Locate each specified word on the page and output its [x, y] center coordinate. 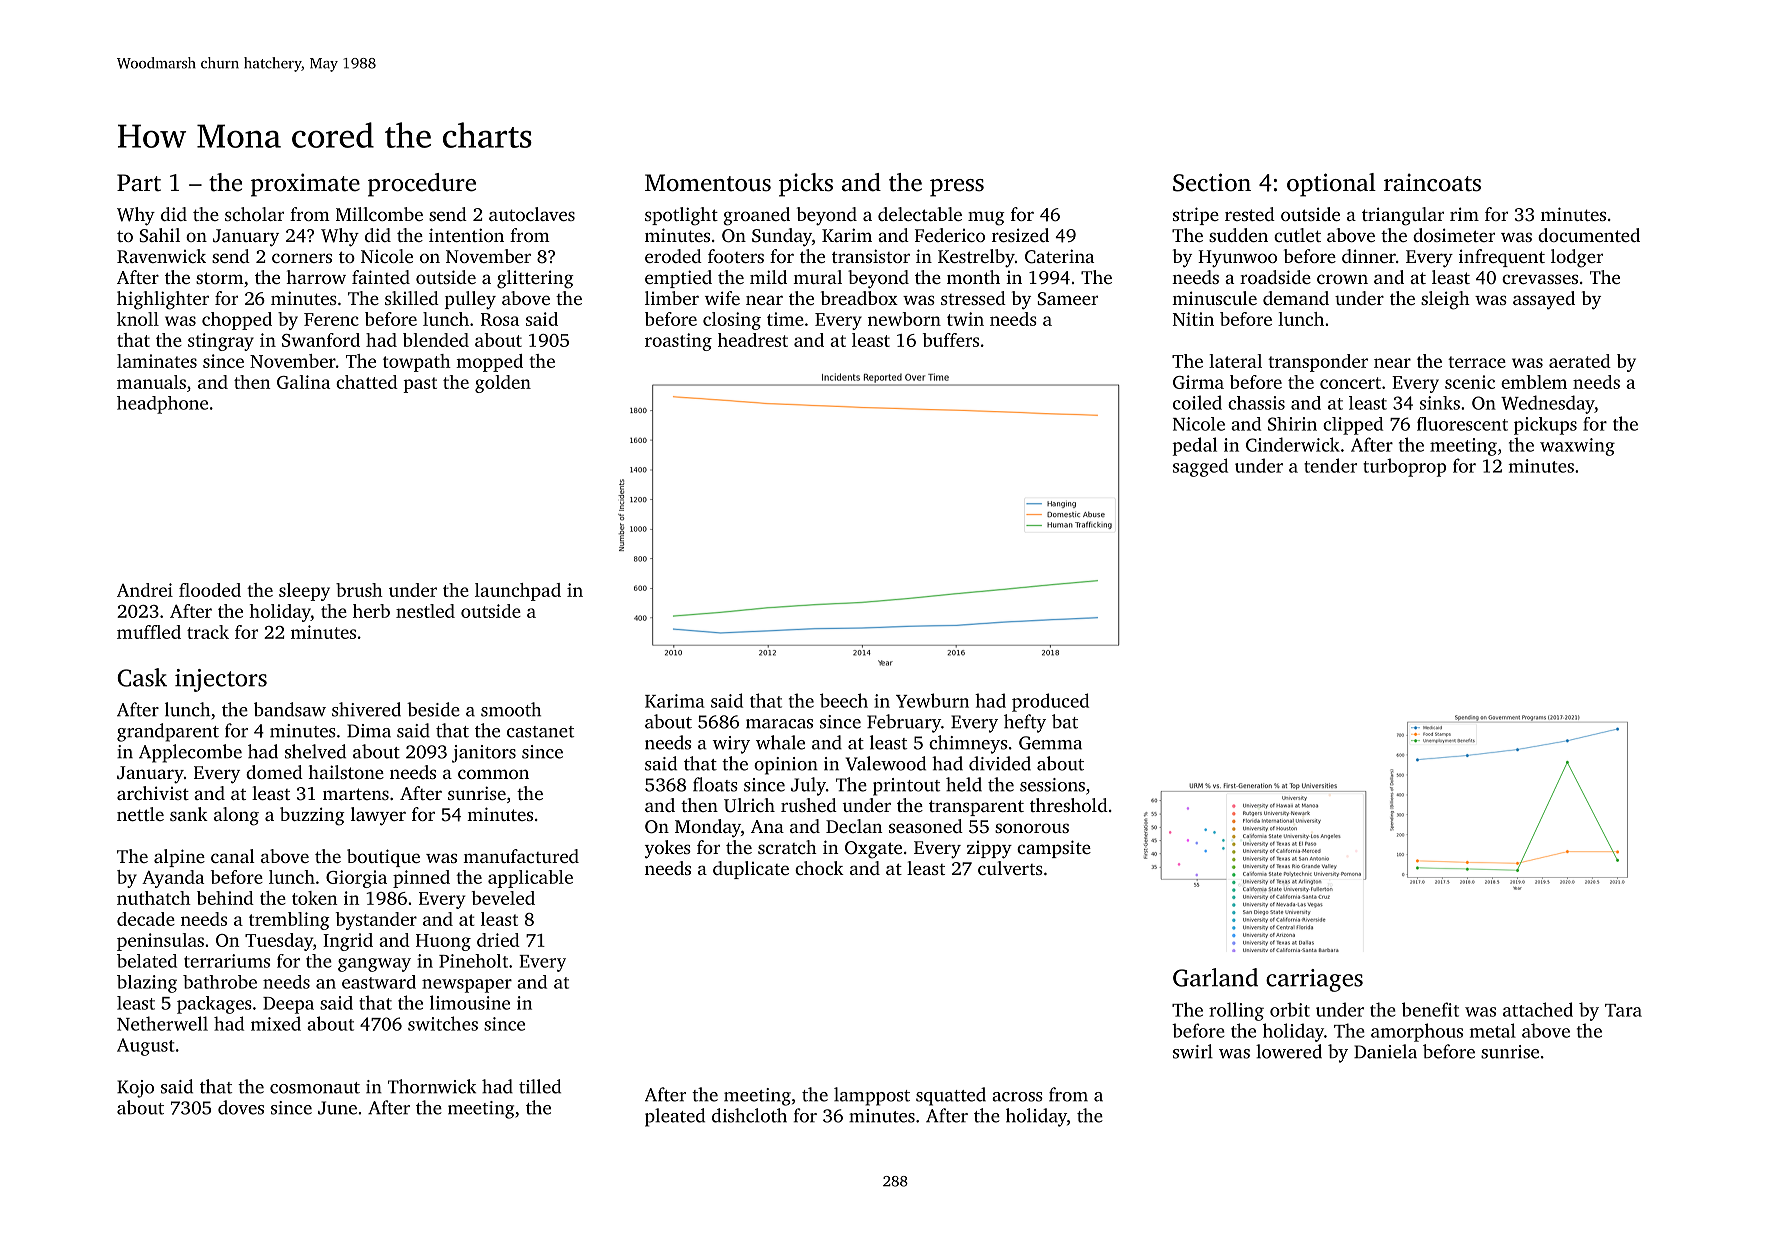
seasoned [926, 826]
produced [1050, 702]
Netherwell [162, 1023]
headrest [753, 340]
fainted [381, 277]
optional [1331, 185]
